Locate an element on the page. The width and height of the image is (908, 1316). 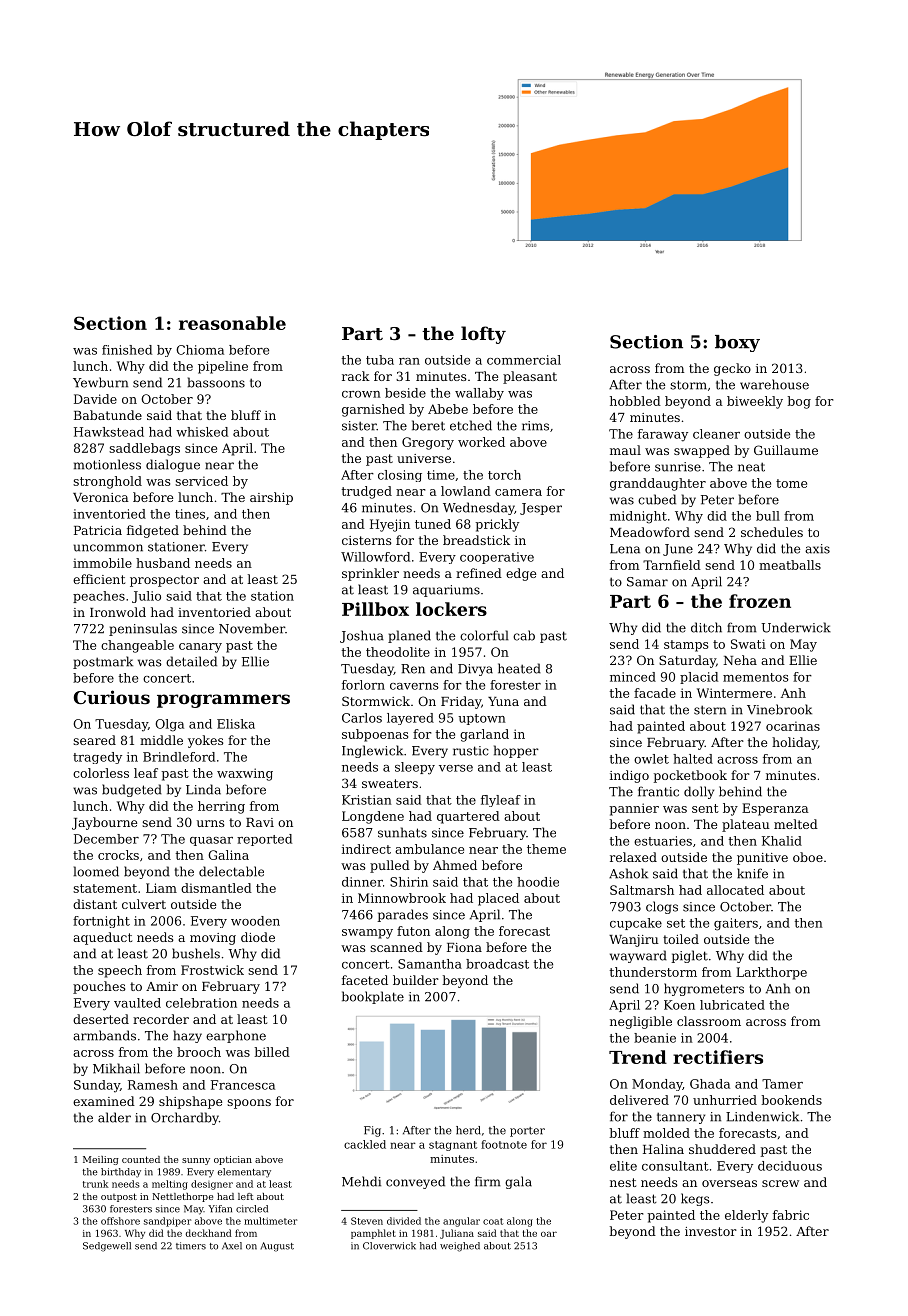
reasonable is located at coordinates (232, 323).
